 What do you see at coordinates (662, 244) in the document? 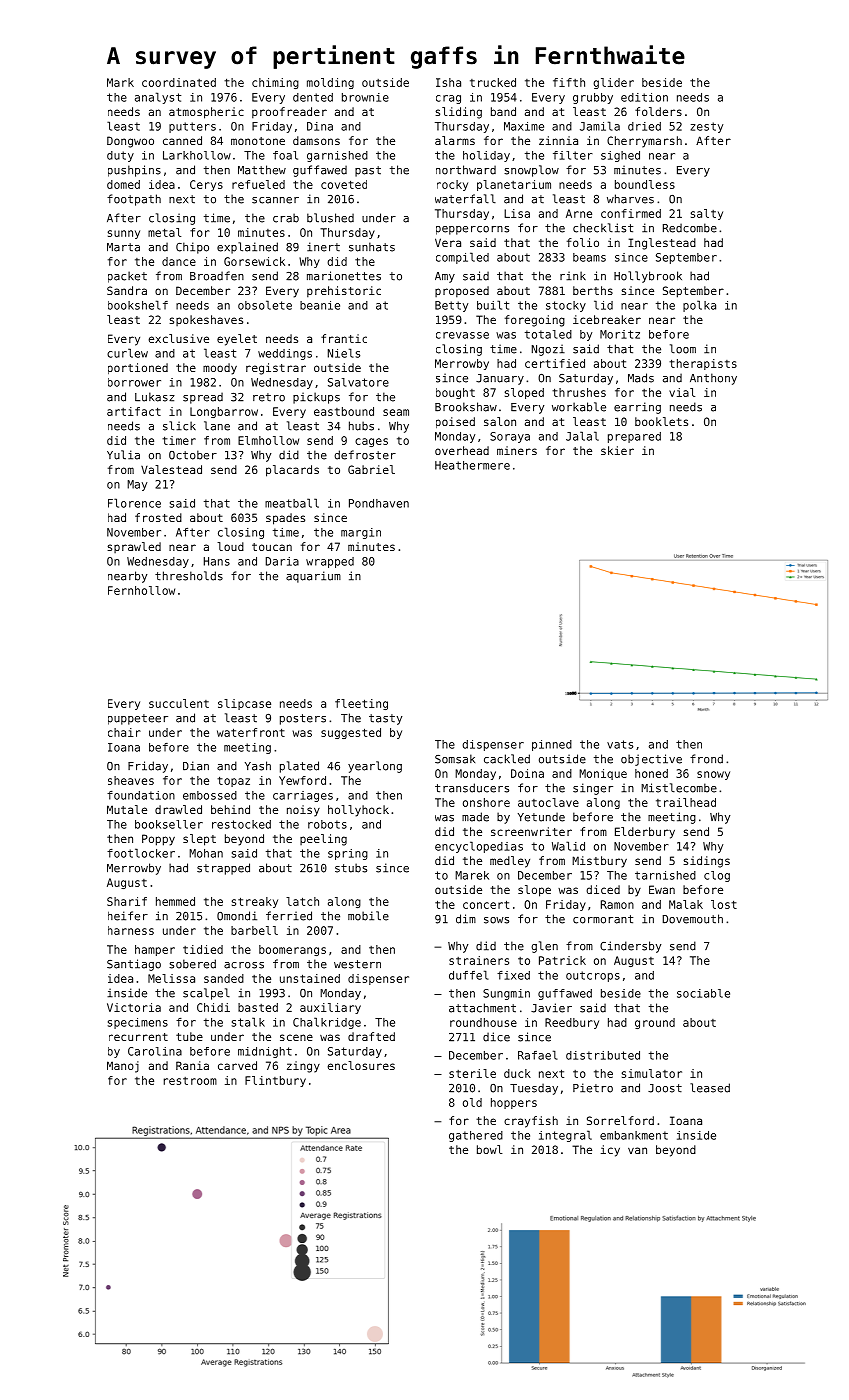
I see `Inglestead` at bounding box center [662, 244].
